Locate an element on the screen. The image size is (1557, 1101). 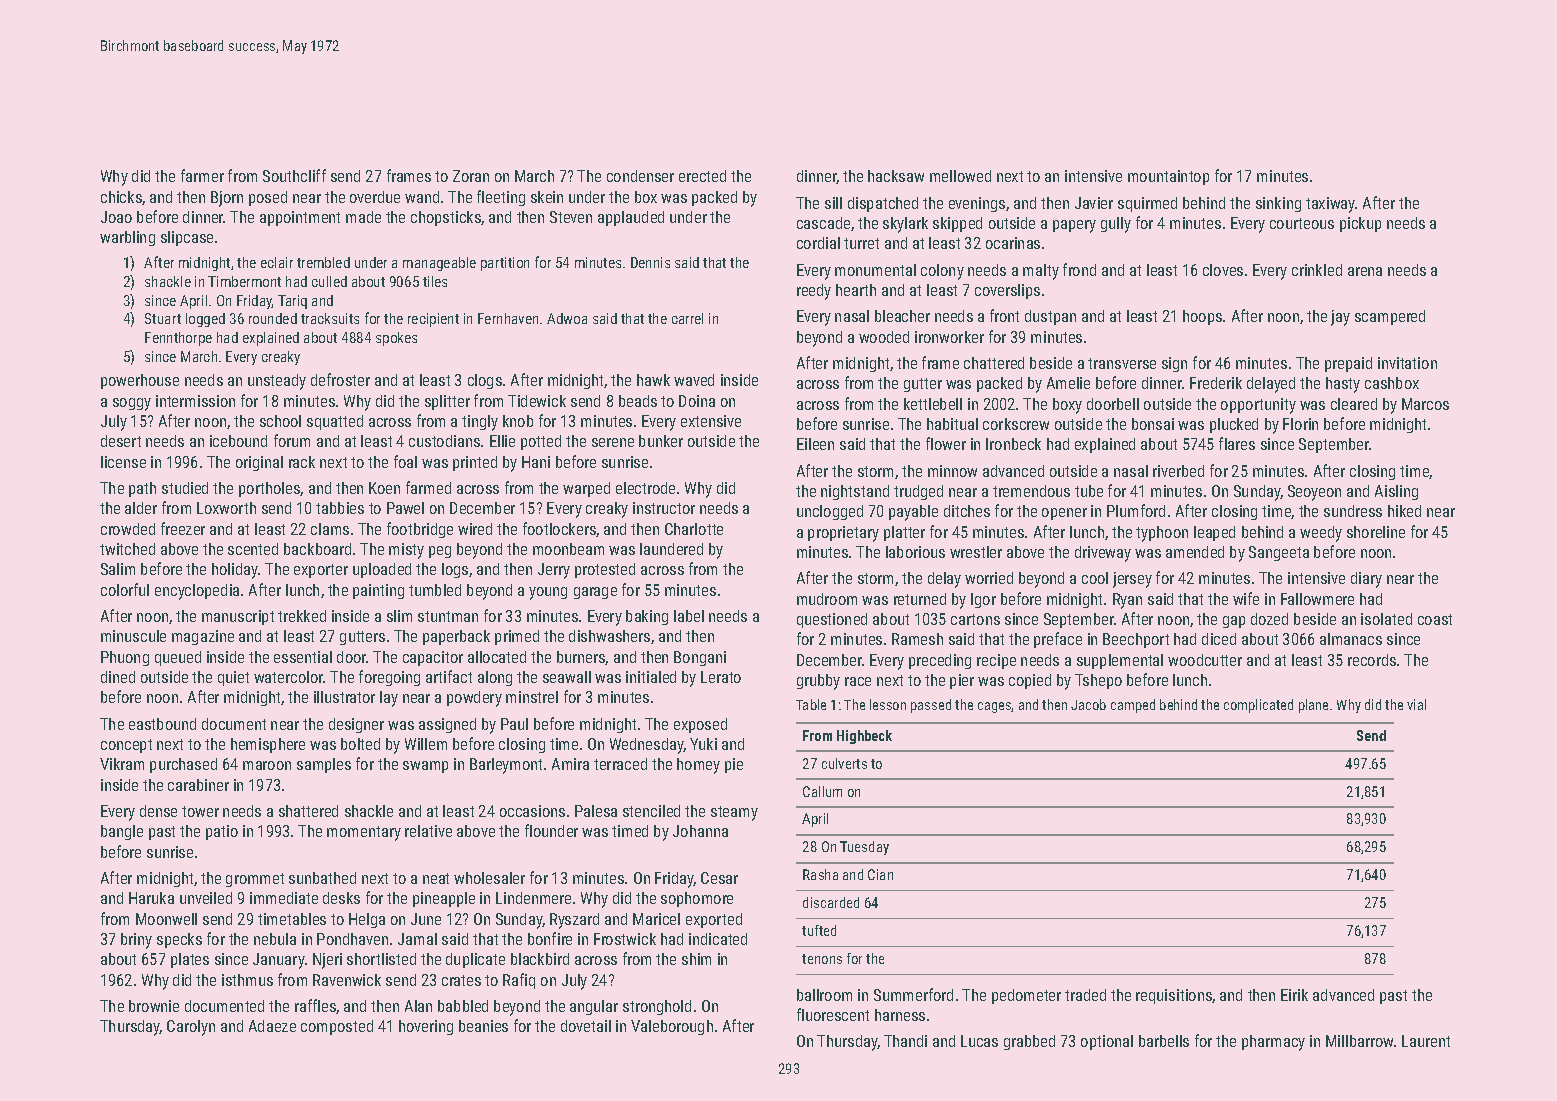
Doina is located at coordinates (697, 401).
